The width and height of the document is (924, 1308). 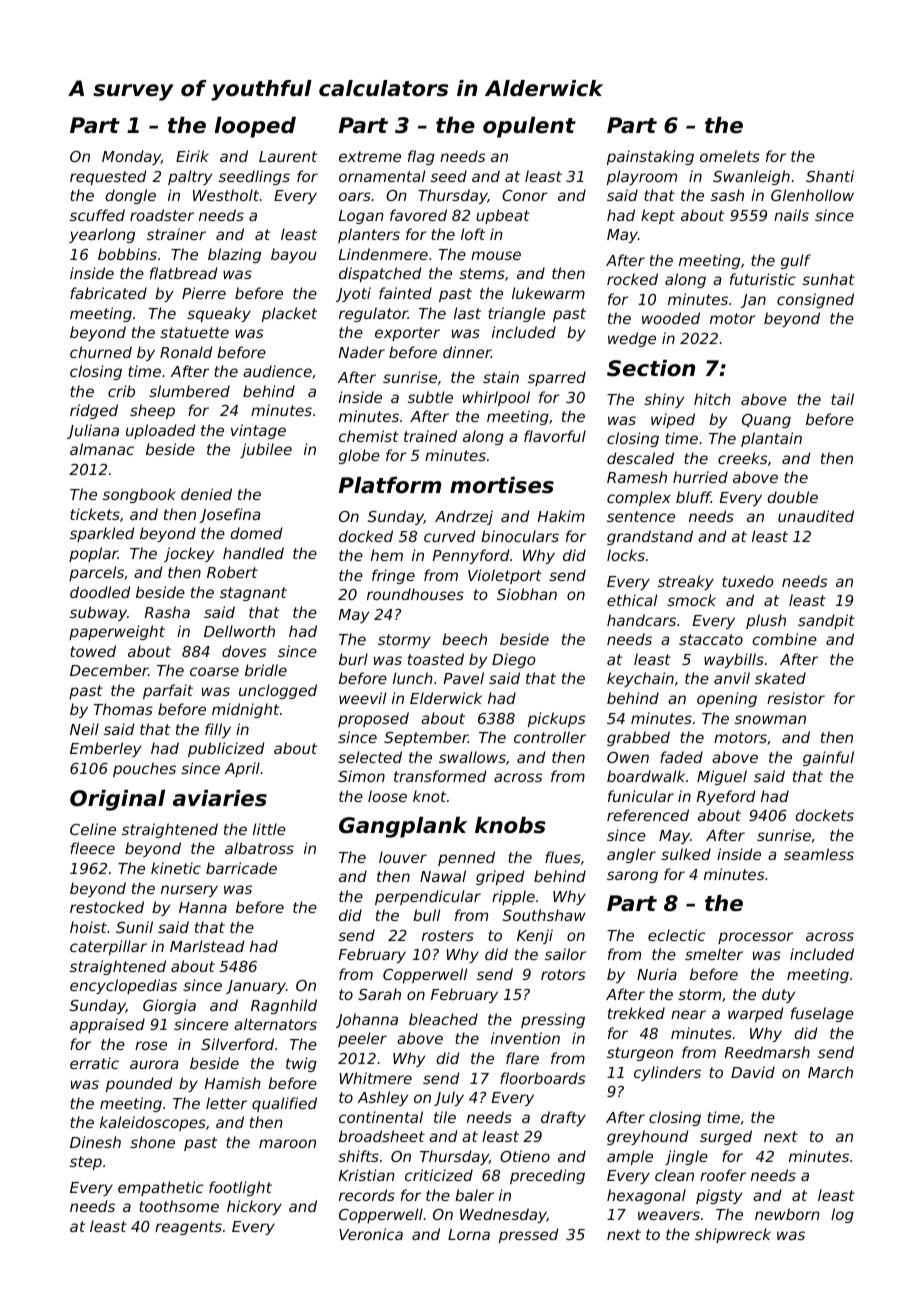 What do you see at coordinates (733, 1235) in the document?
I see `shipwreck` at bounding box center [733, 1235].
